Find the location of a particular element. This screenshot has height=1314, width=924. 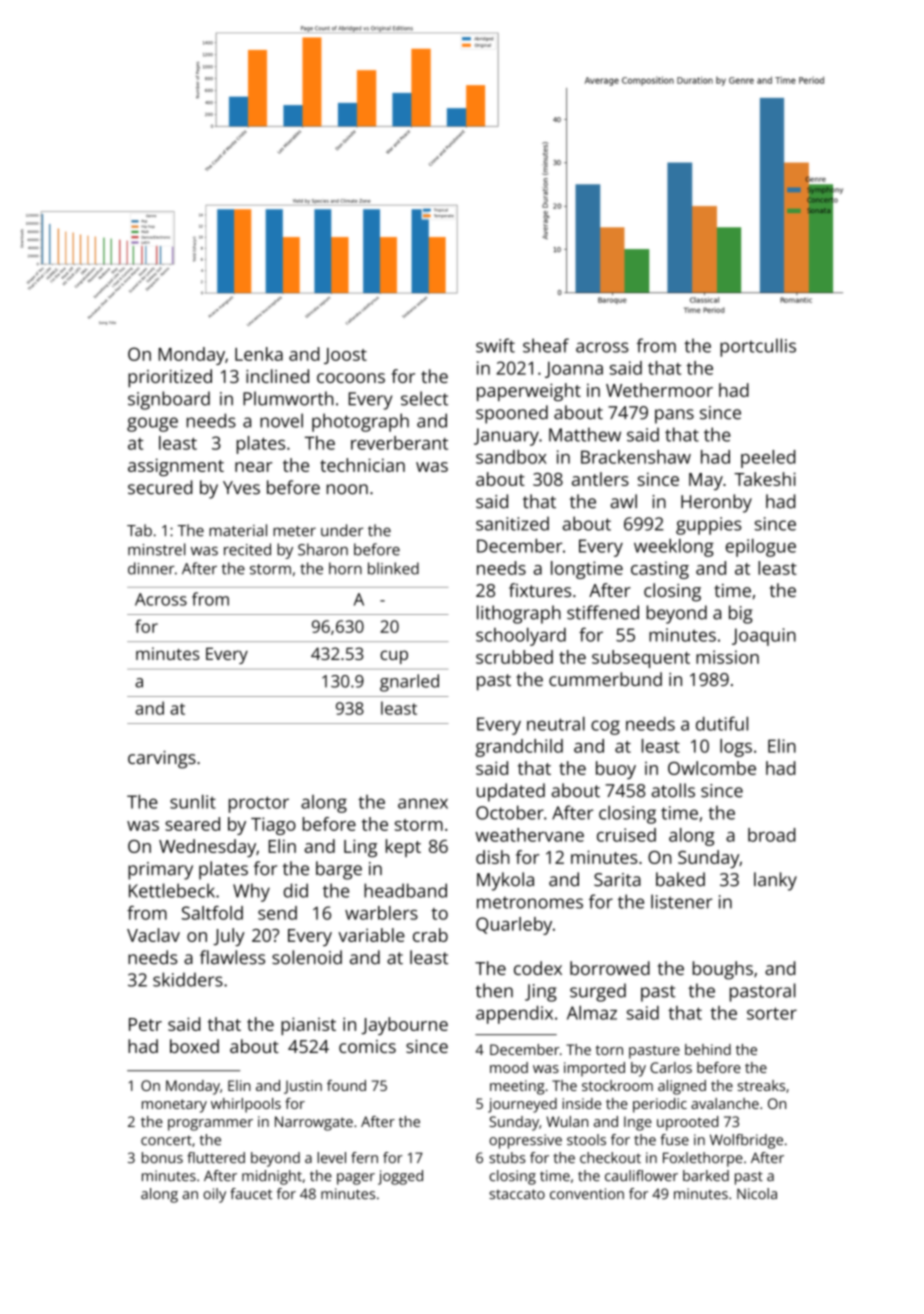

monetary is located at coordinates (174, 1106).
